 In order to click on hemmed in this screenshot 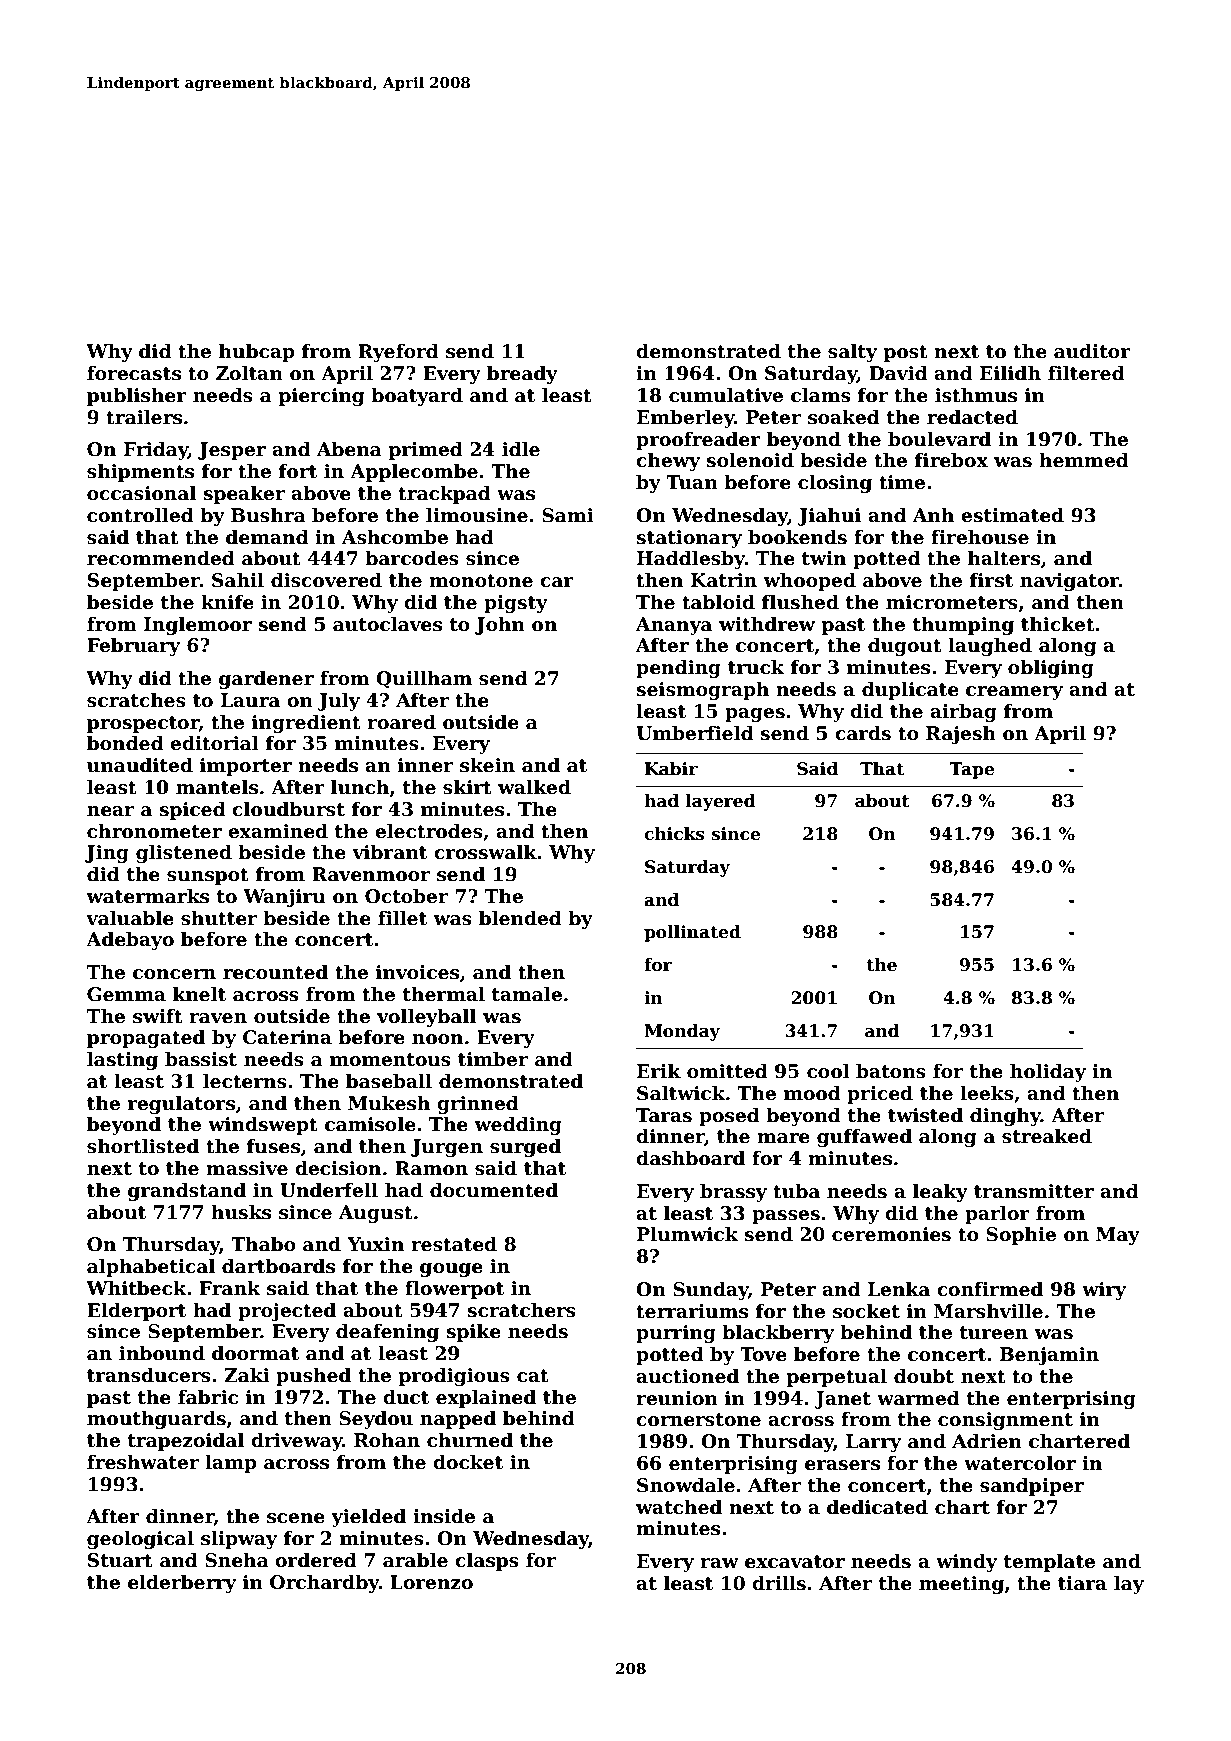, I will do `click(1084, 460)`.
